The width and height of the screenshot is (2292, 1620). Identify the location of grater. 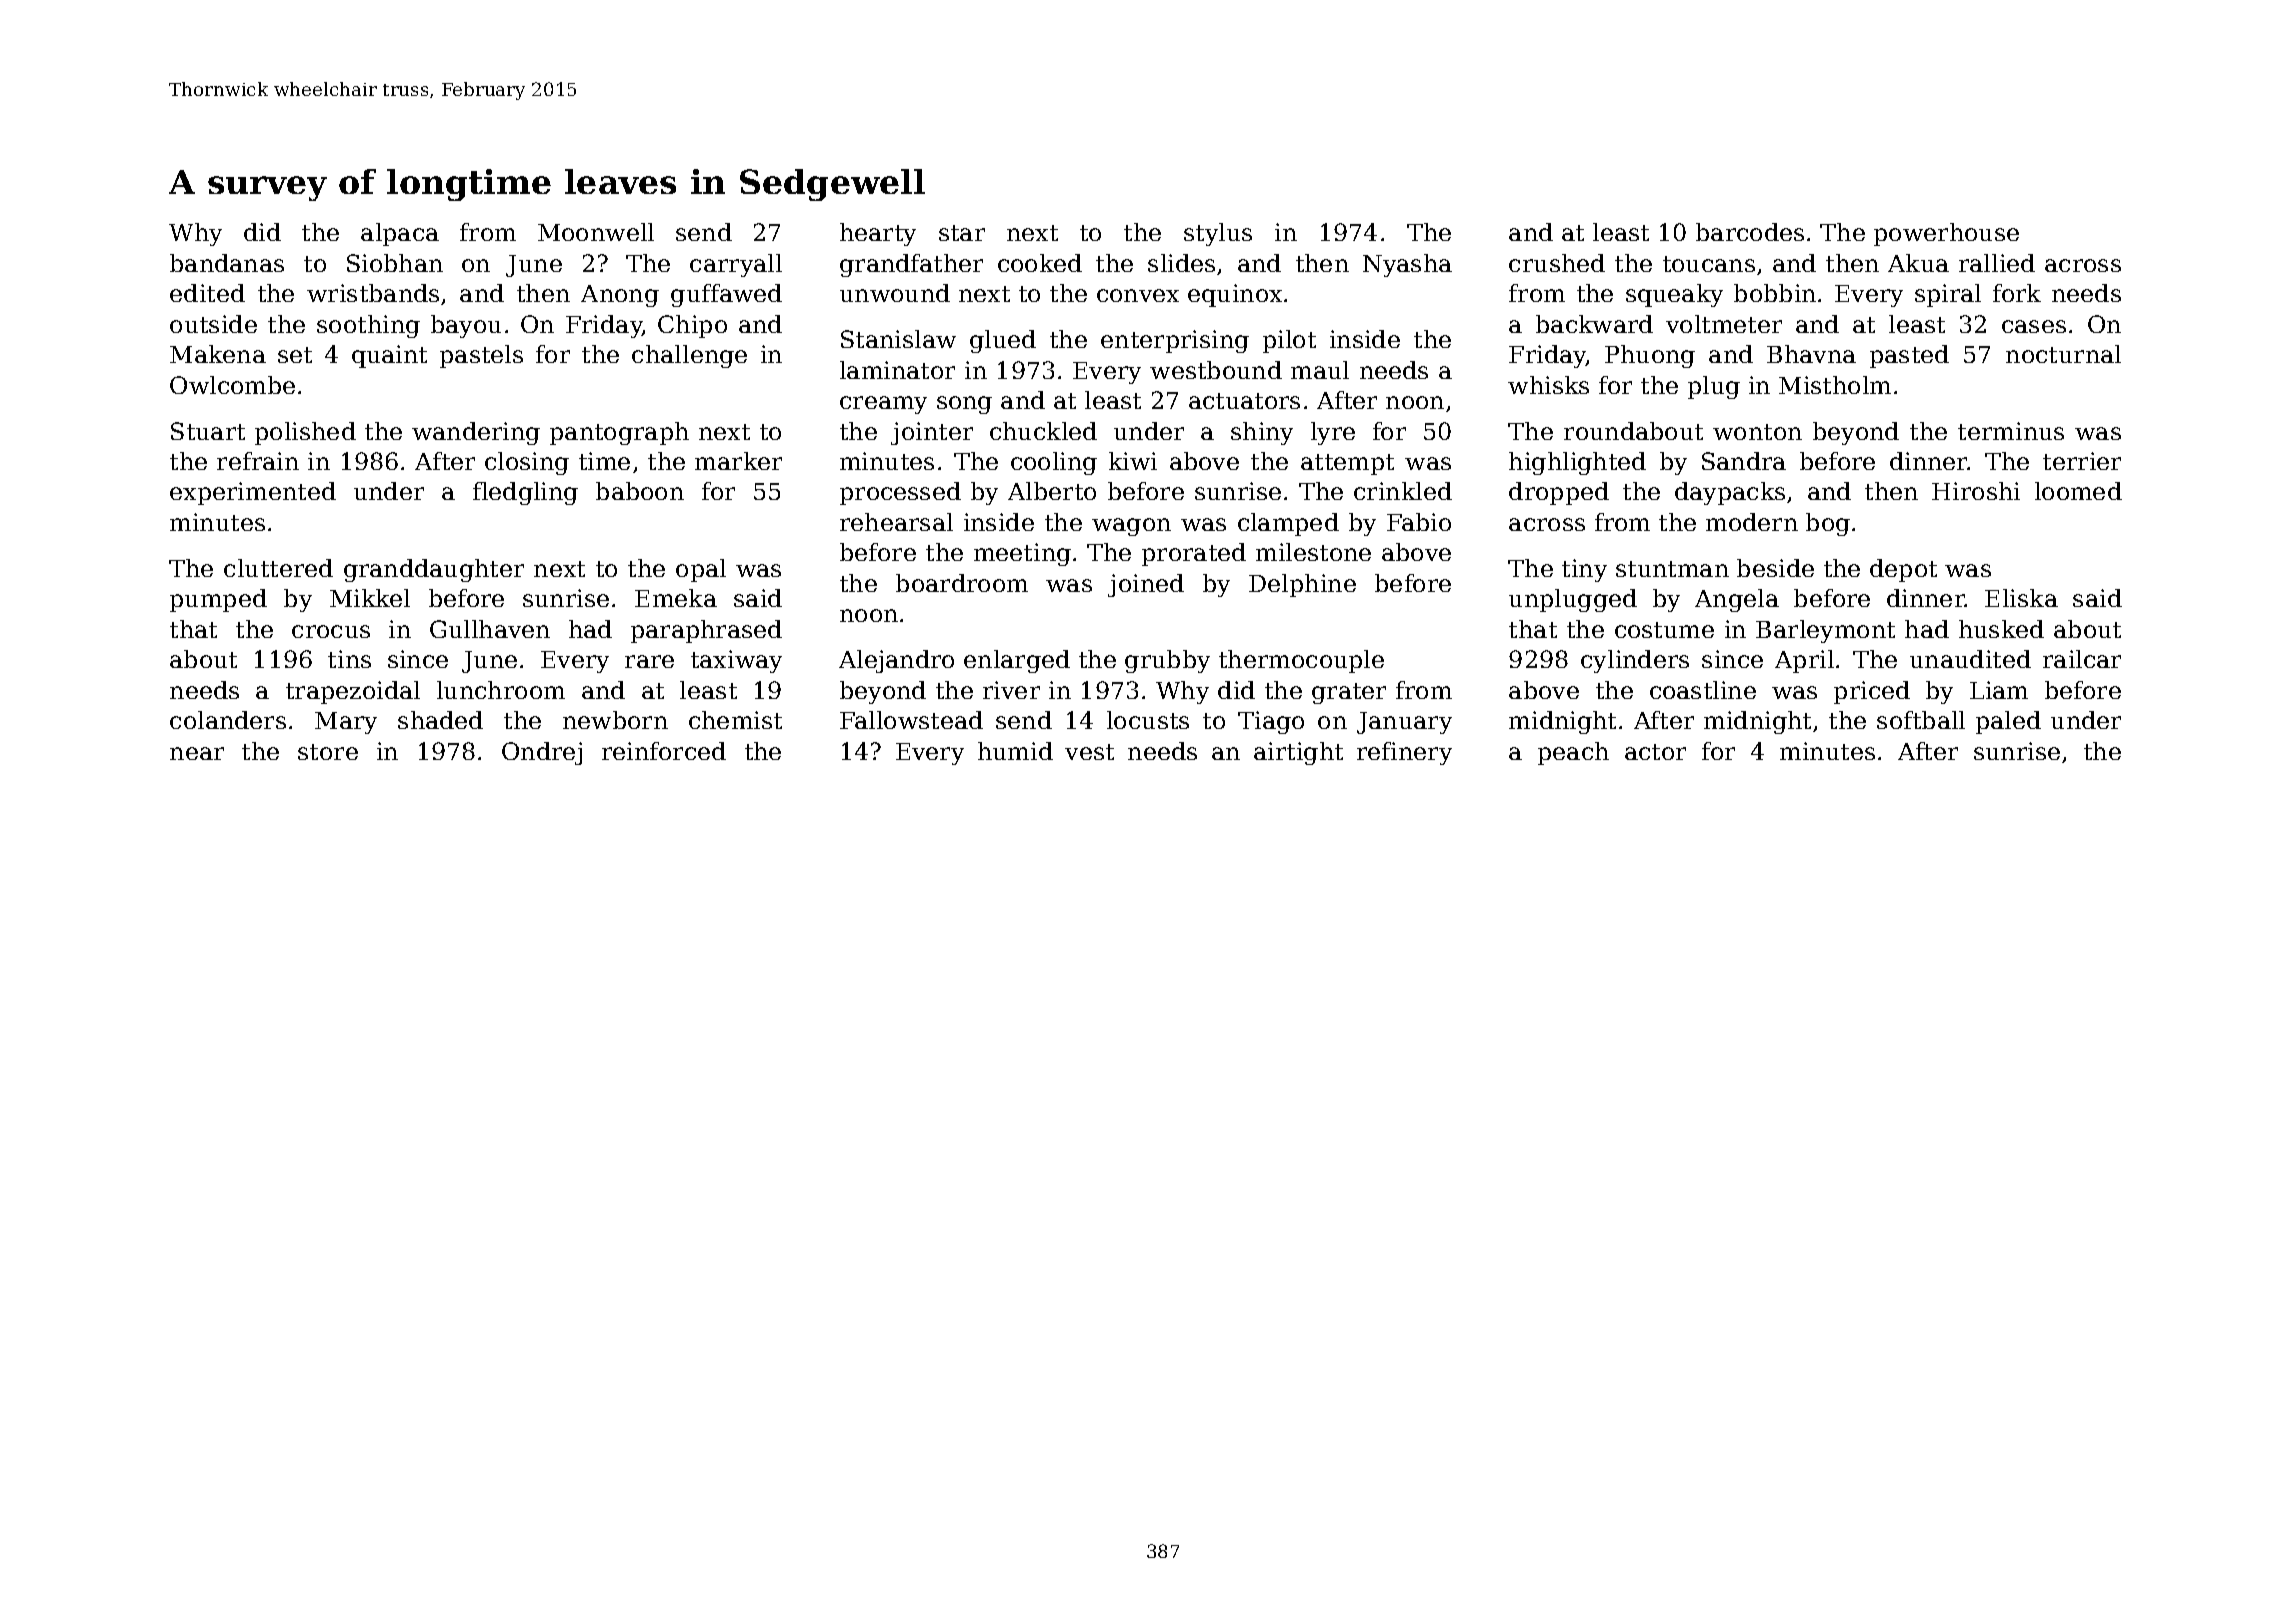
(1349, 693).
